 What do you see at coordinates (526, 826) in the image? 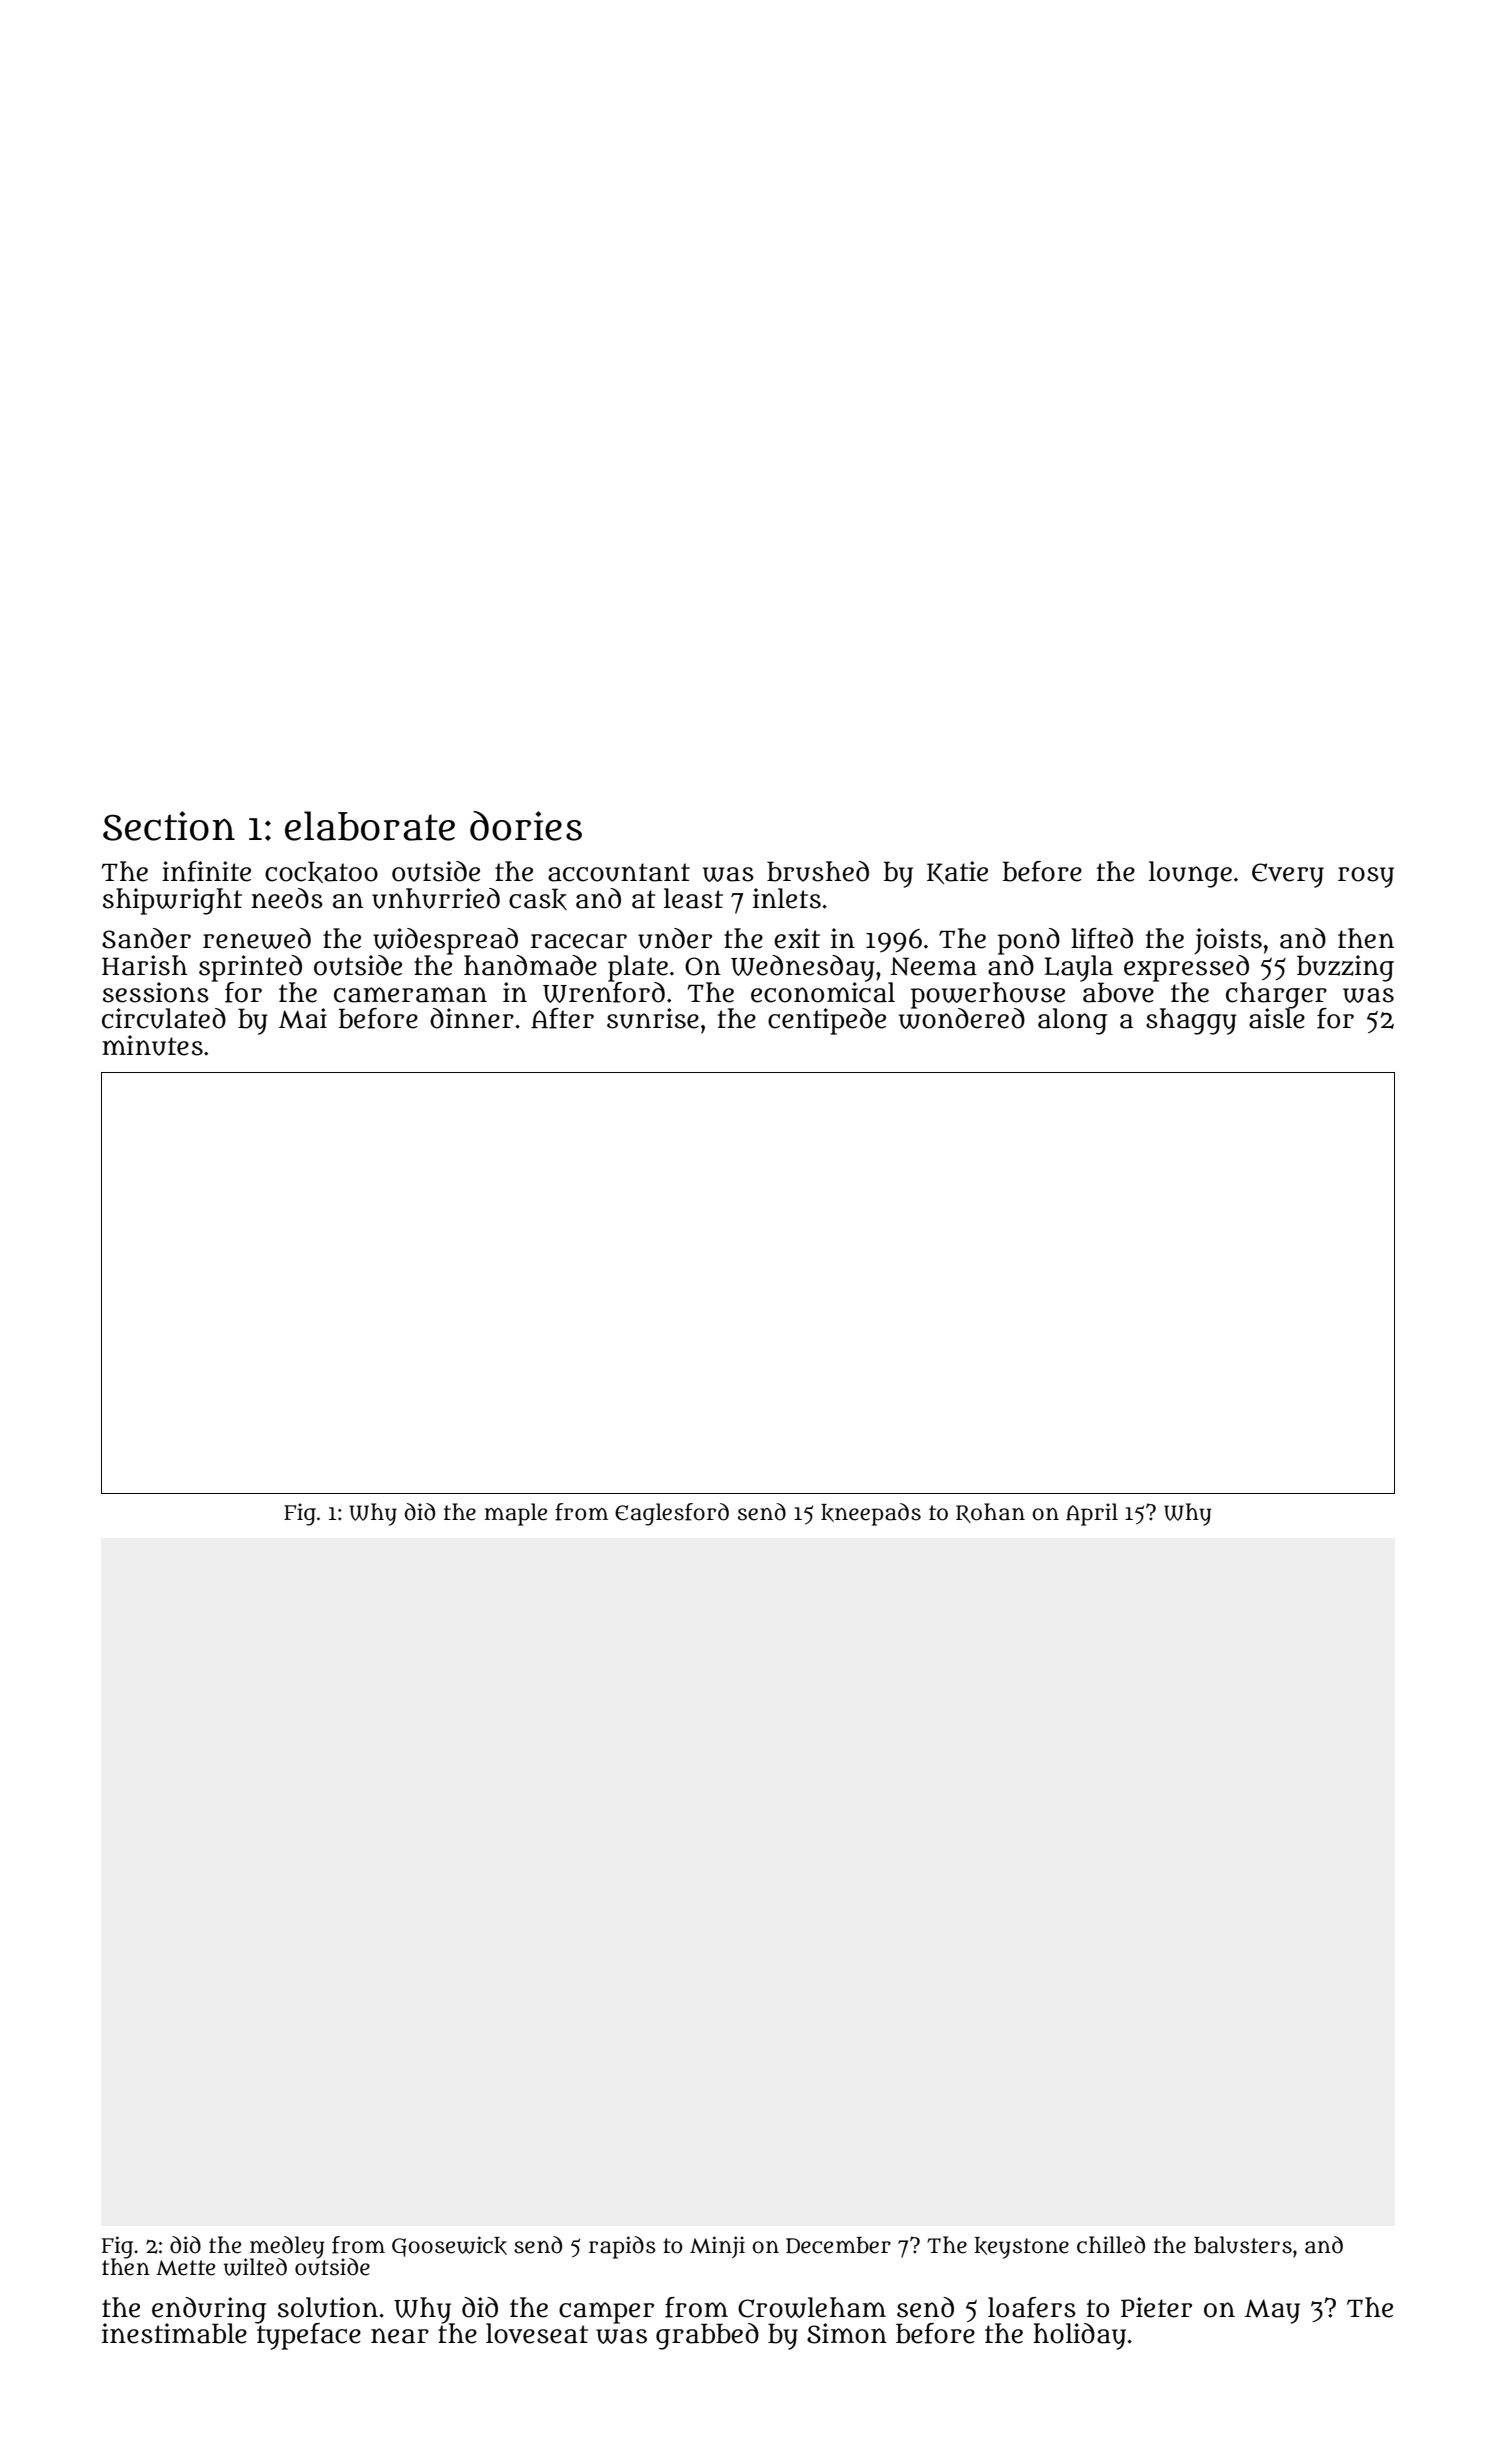
I see `dories` at bounding box center [526, 826].
